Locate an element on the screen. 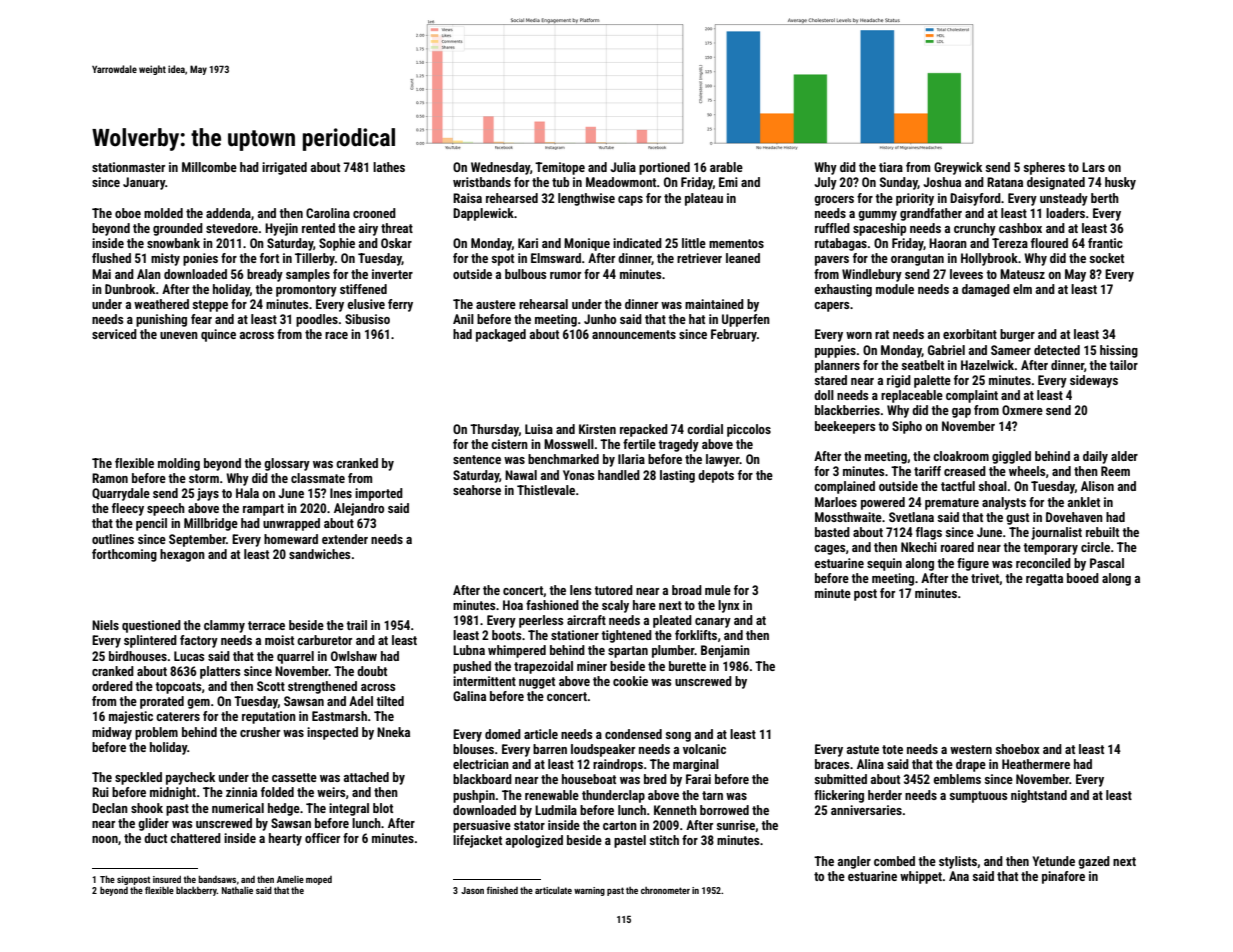  Niels is located at coordinates (105, 625).
